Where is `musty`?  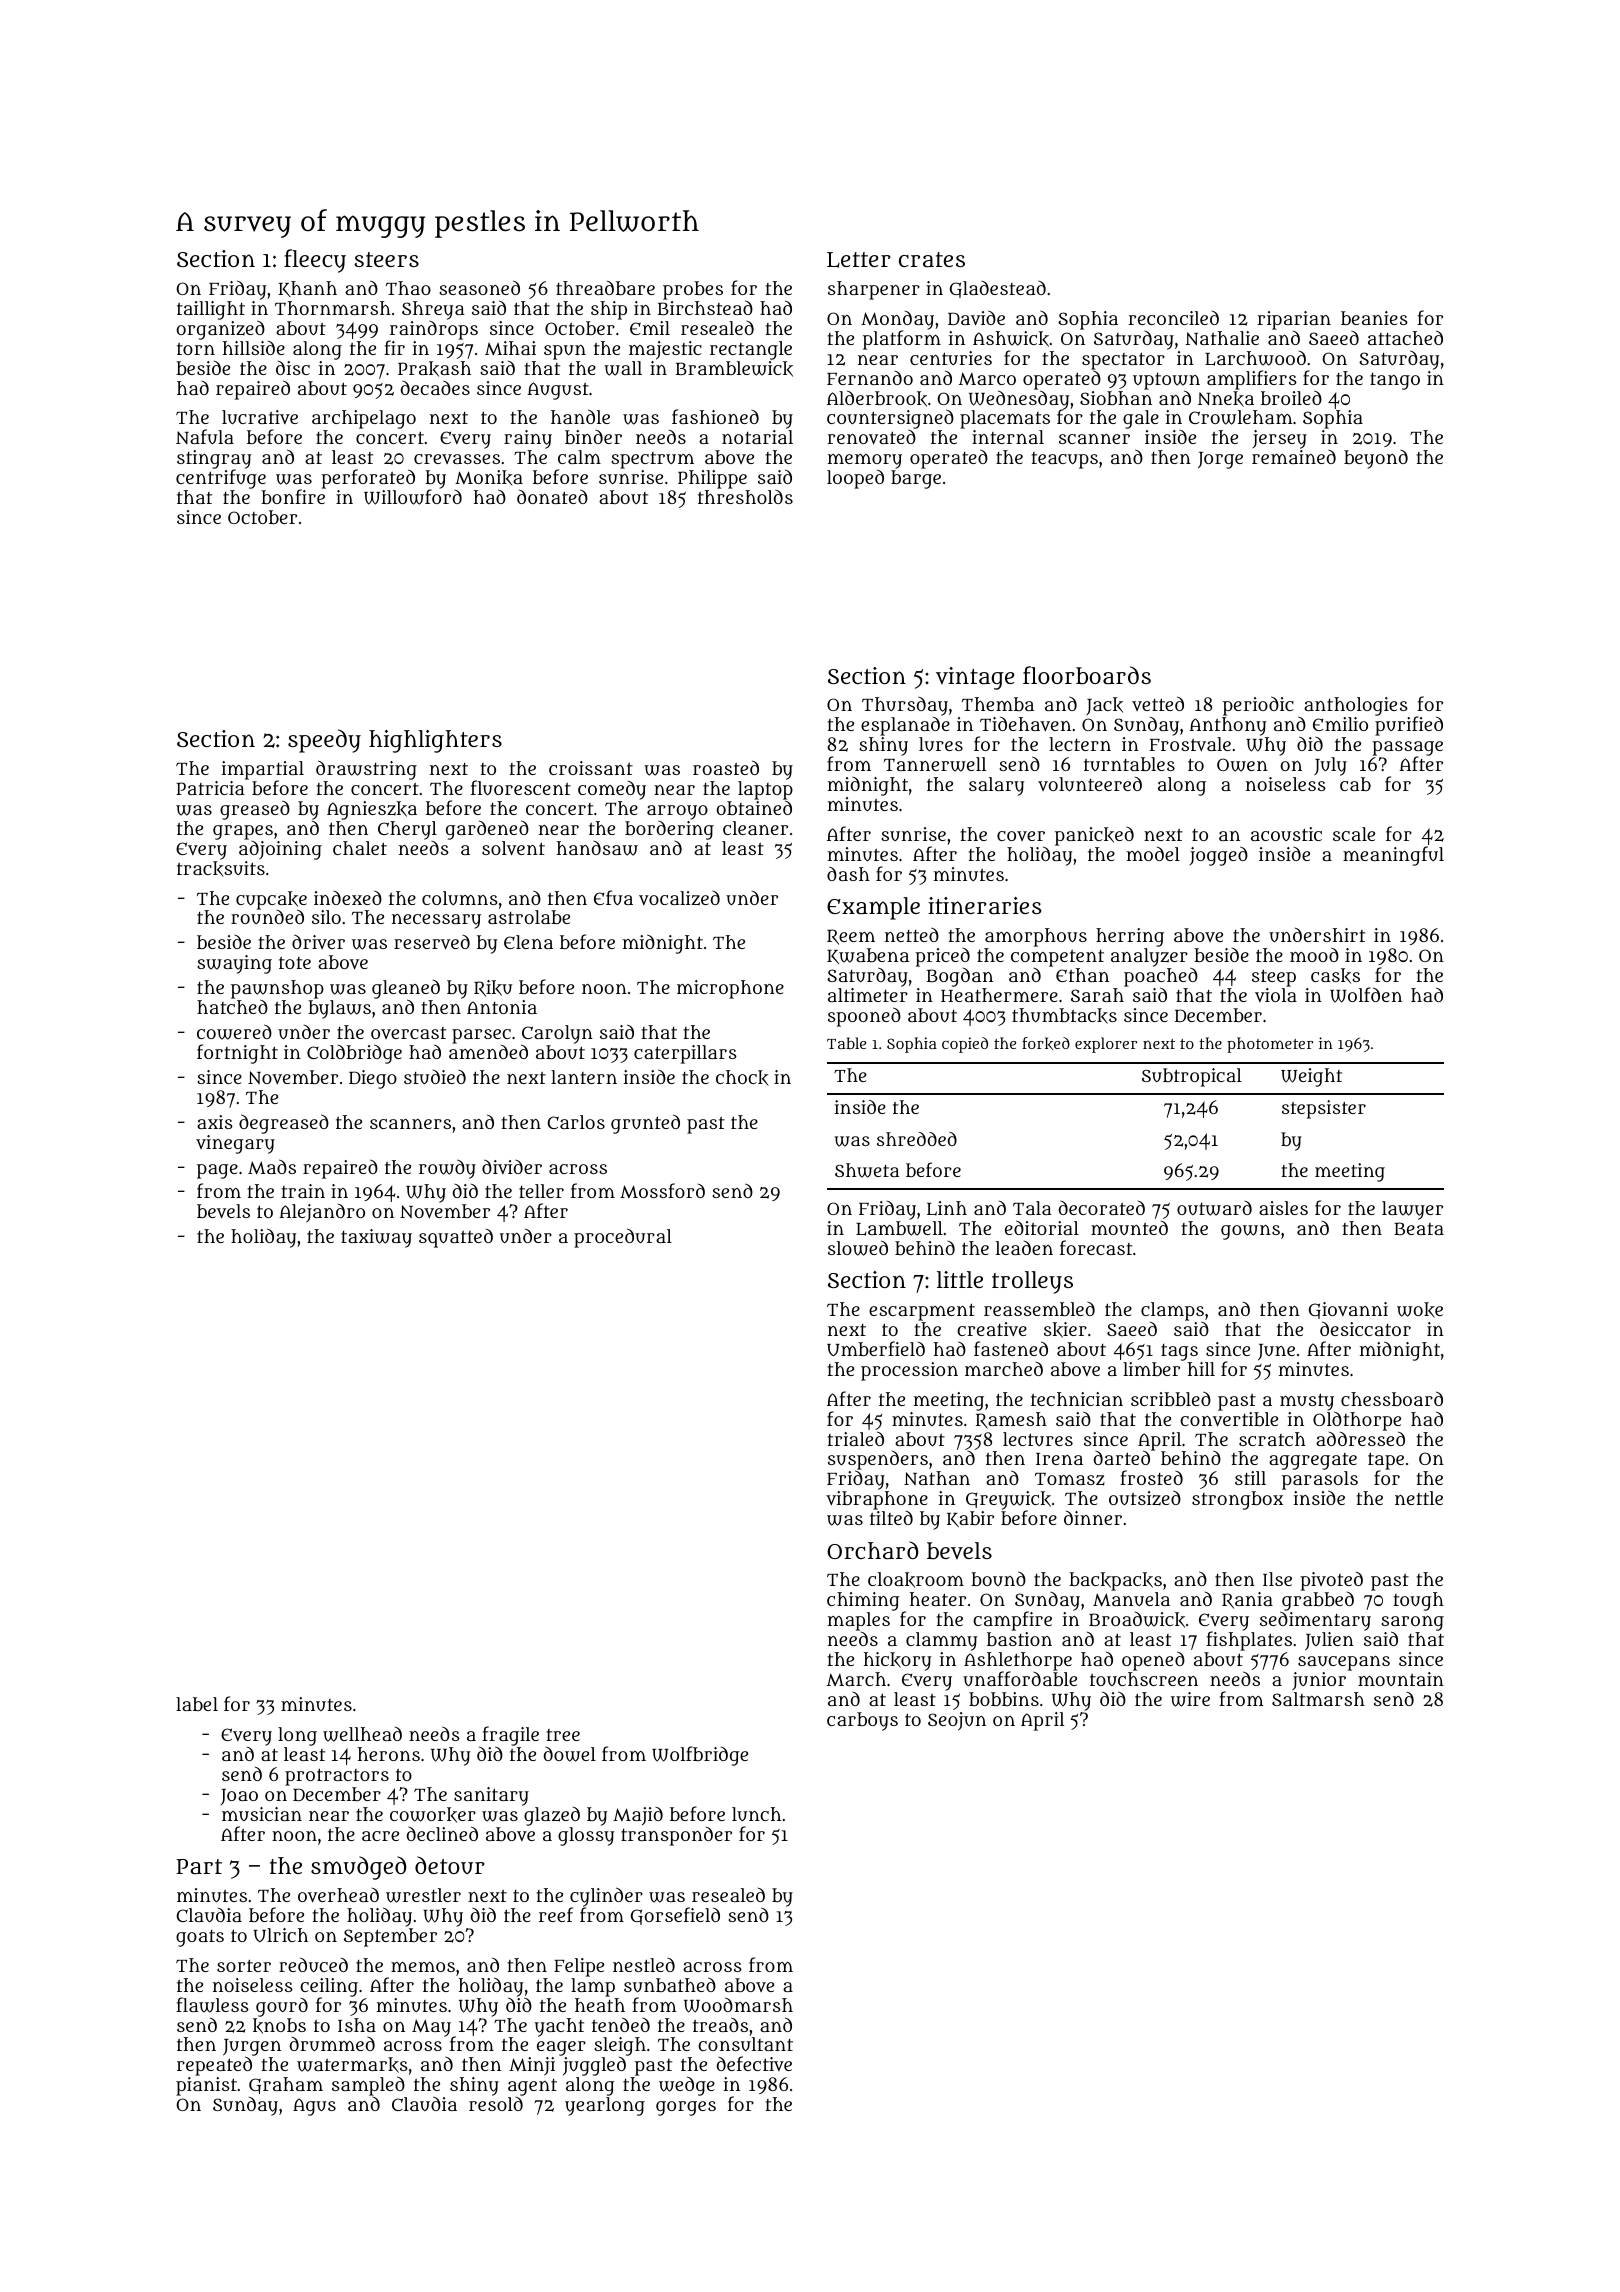 musty is located at coordinates (1307, 1402).
